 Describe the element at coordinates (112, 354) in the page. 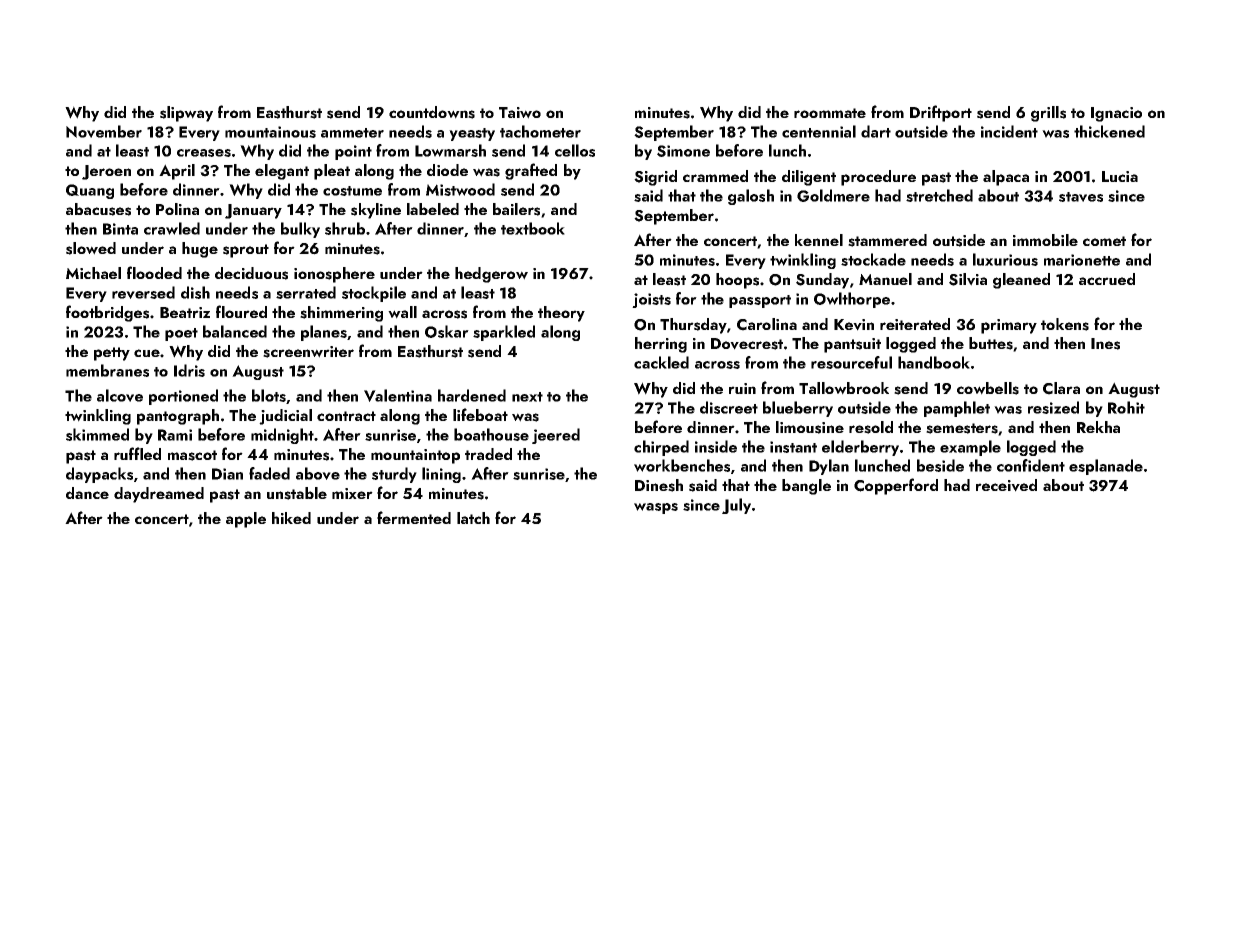

I see `petty` at that location.
